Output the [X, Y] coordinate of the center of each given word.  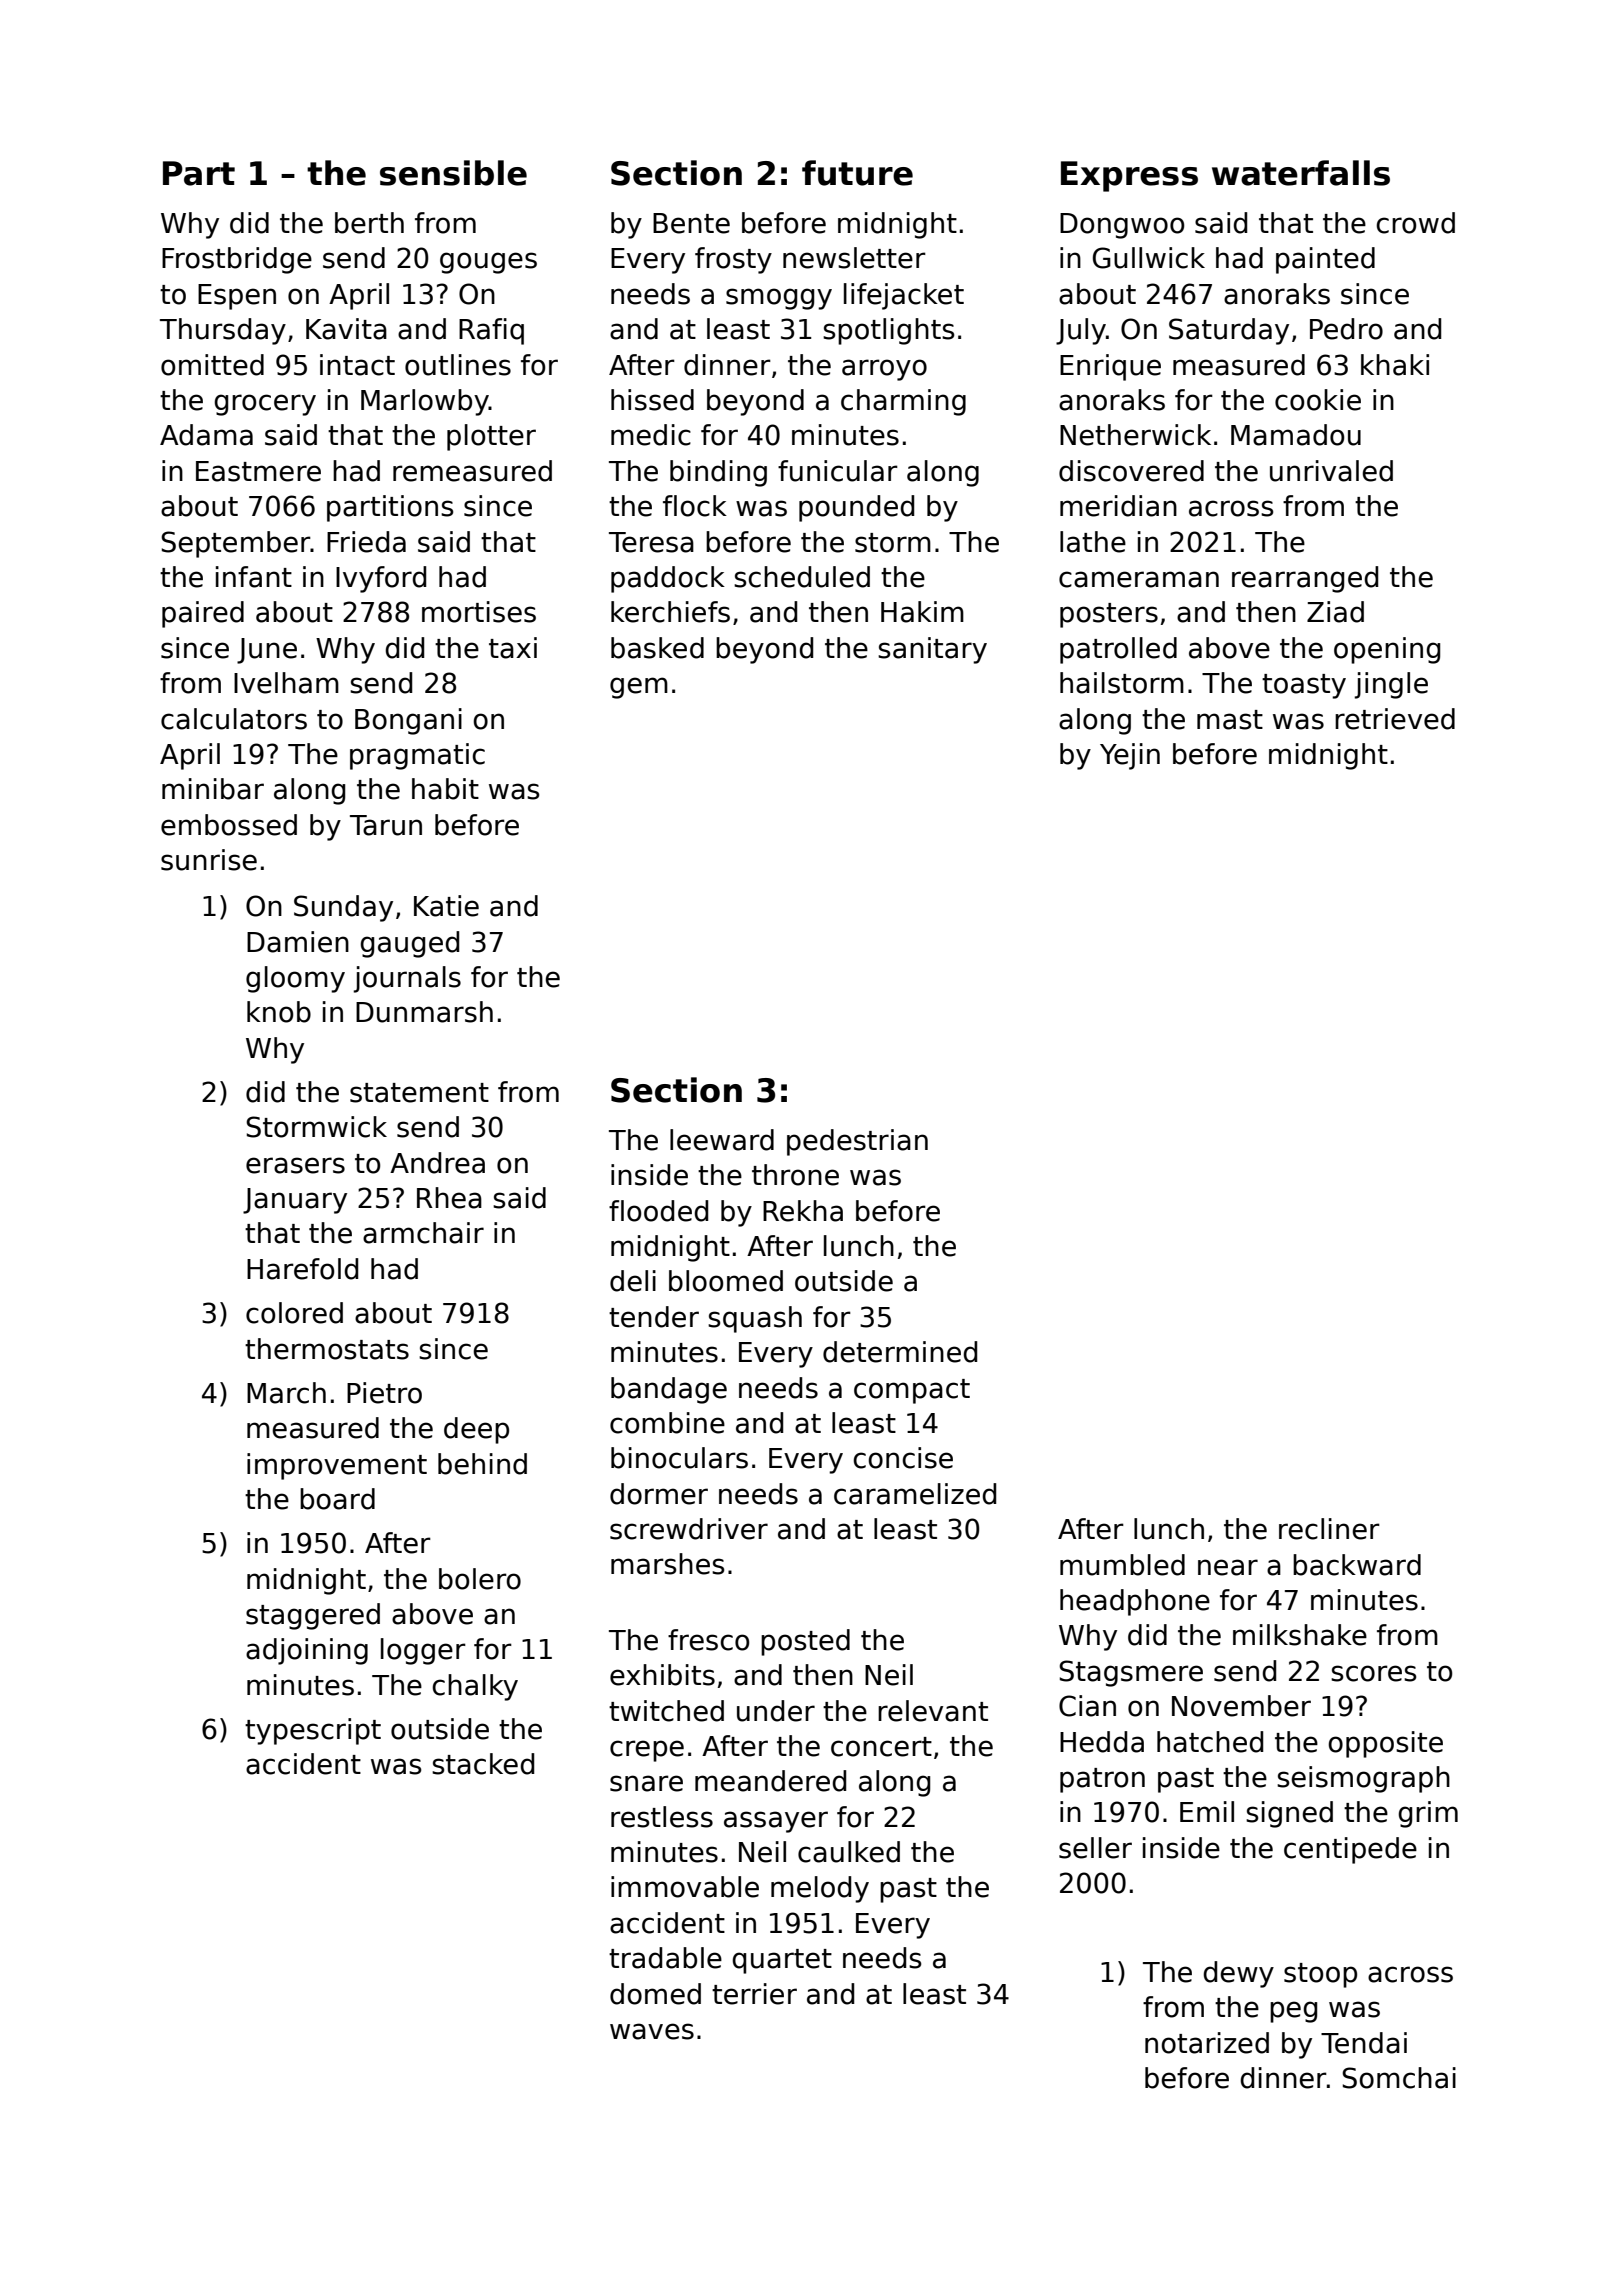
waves [652, 2031]
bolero [480, 1579]
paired [203, 614]
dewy [1238, 1974]
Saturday [1229, 331]
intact [357, 365]
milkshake [1300, 1635]
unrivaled [1331, 471]
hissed [652, 400]
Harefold [302, 1269]
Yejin [1130, 756]
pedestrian [857, 1142]
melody [820, 1889]
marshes [667, 1564]
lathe [1093, 542]
